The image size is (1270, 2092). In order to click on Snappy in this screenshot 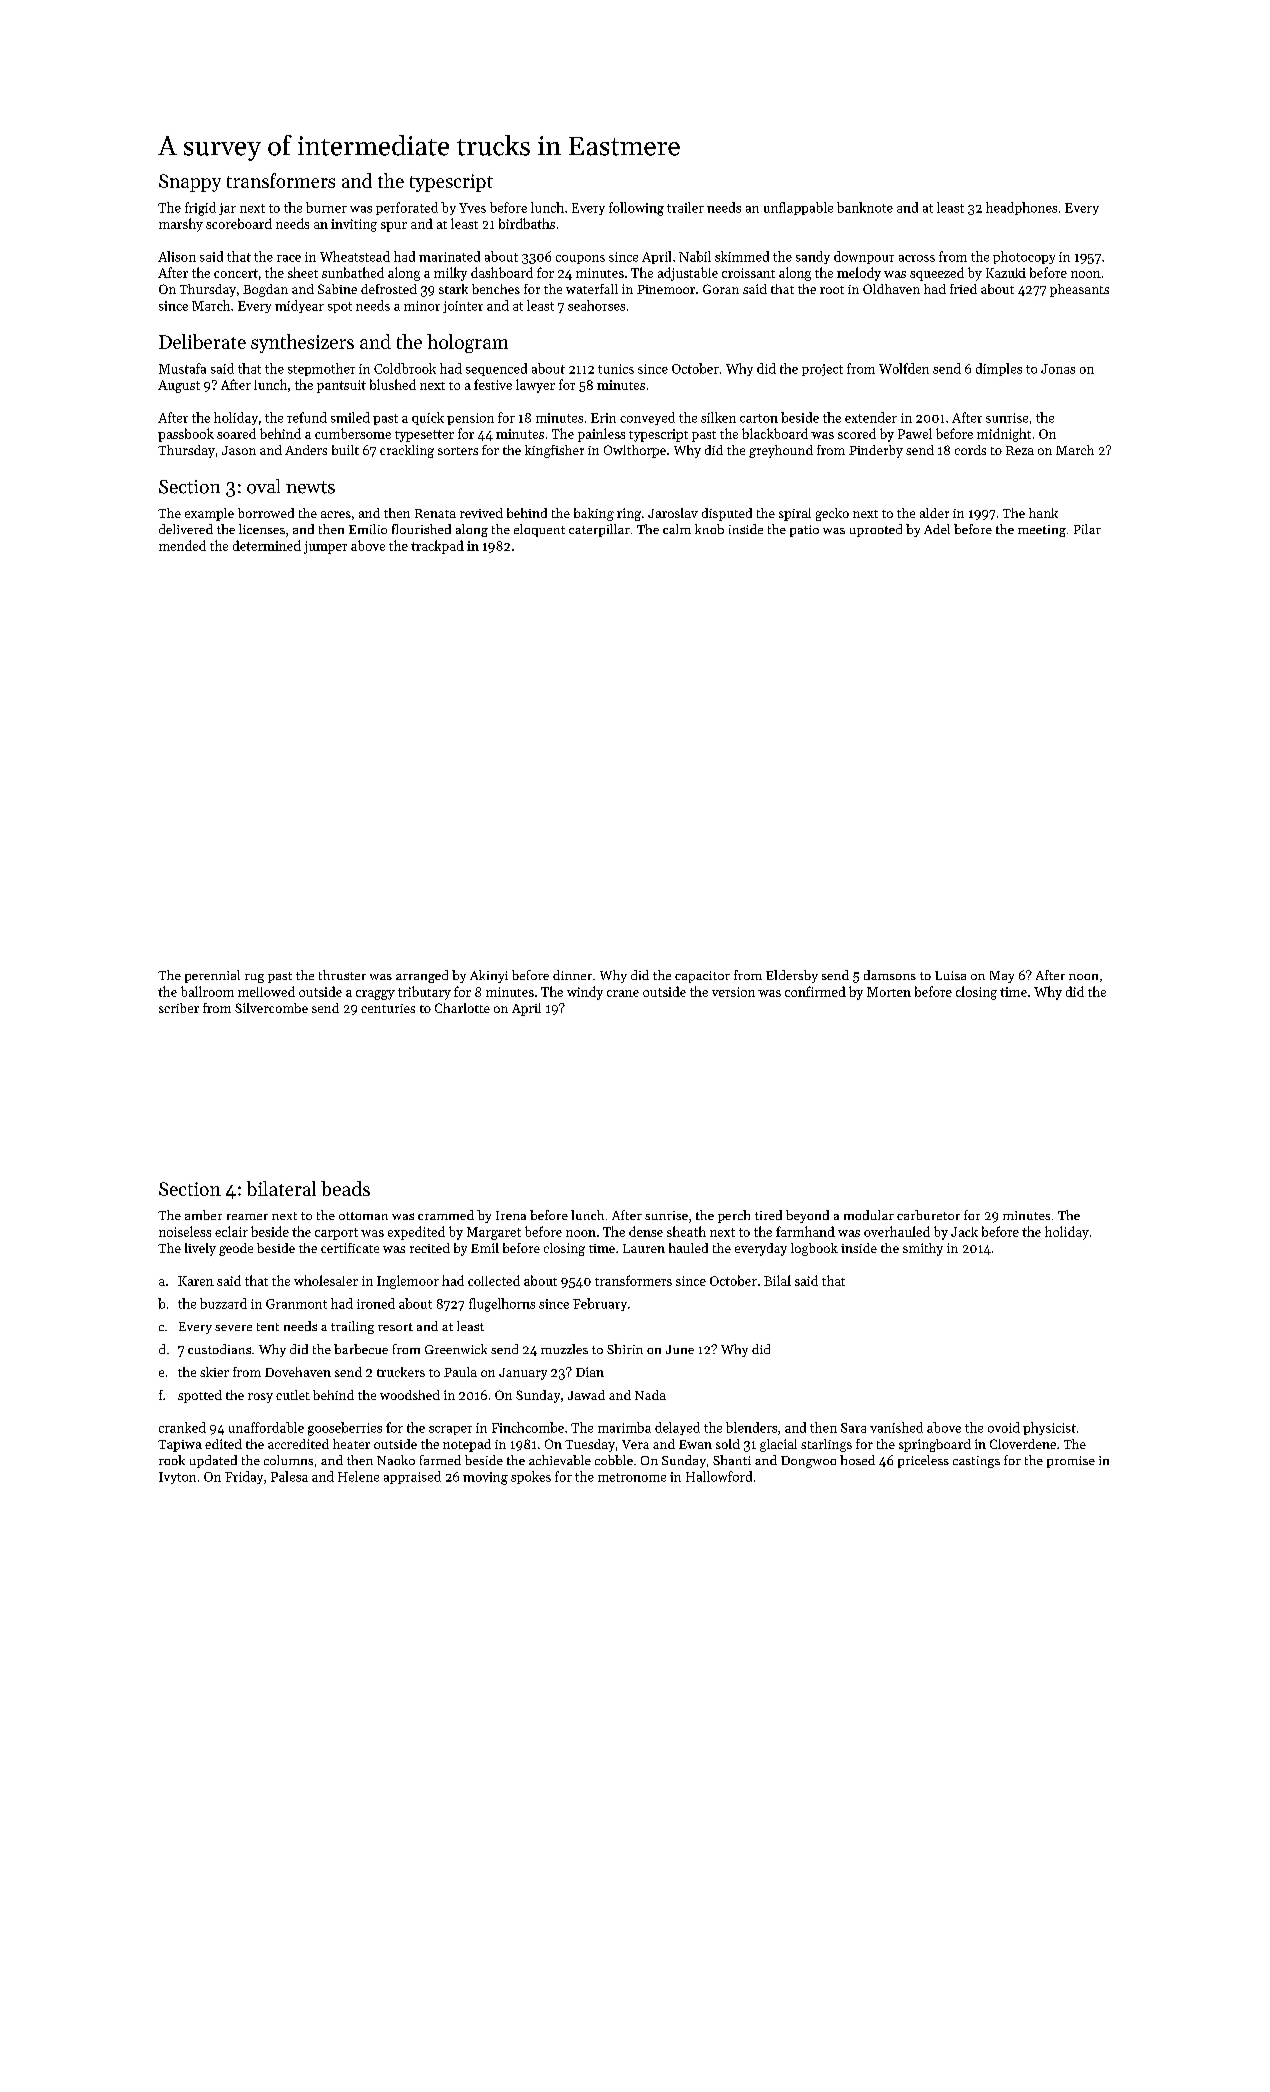, I will do `click(190, 183)`.
